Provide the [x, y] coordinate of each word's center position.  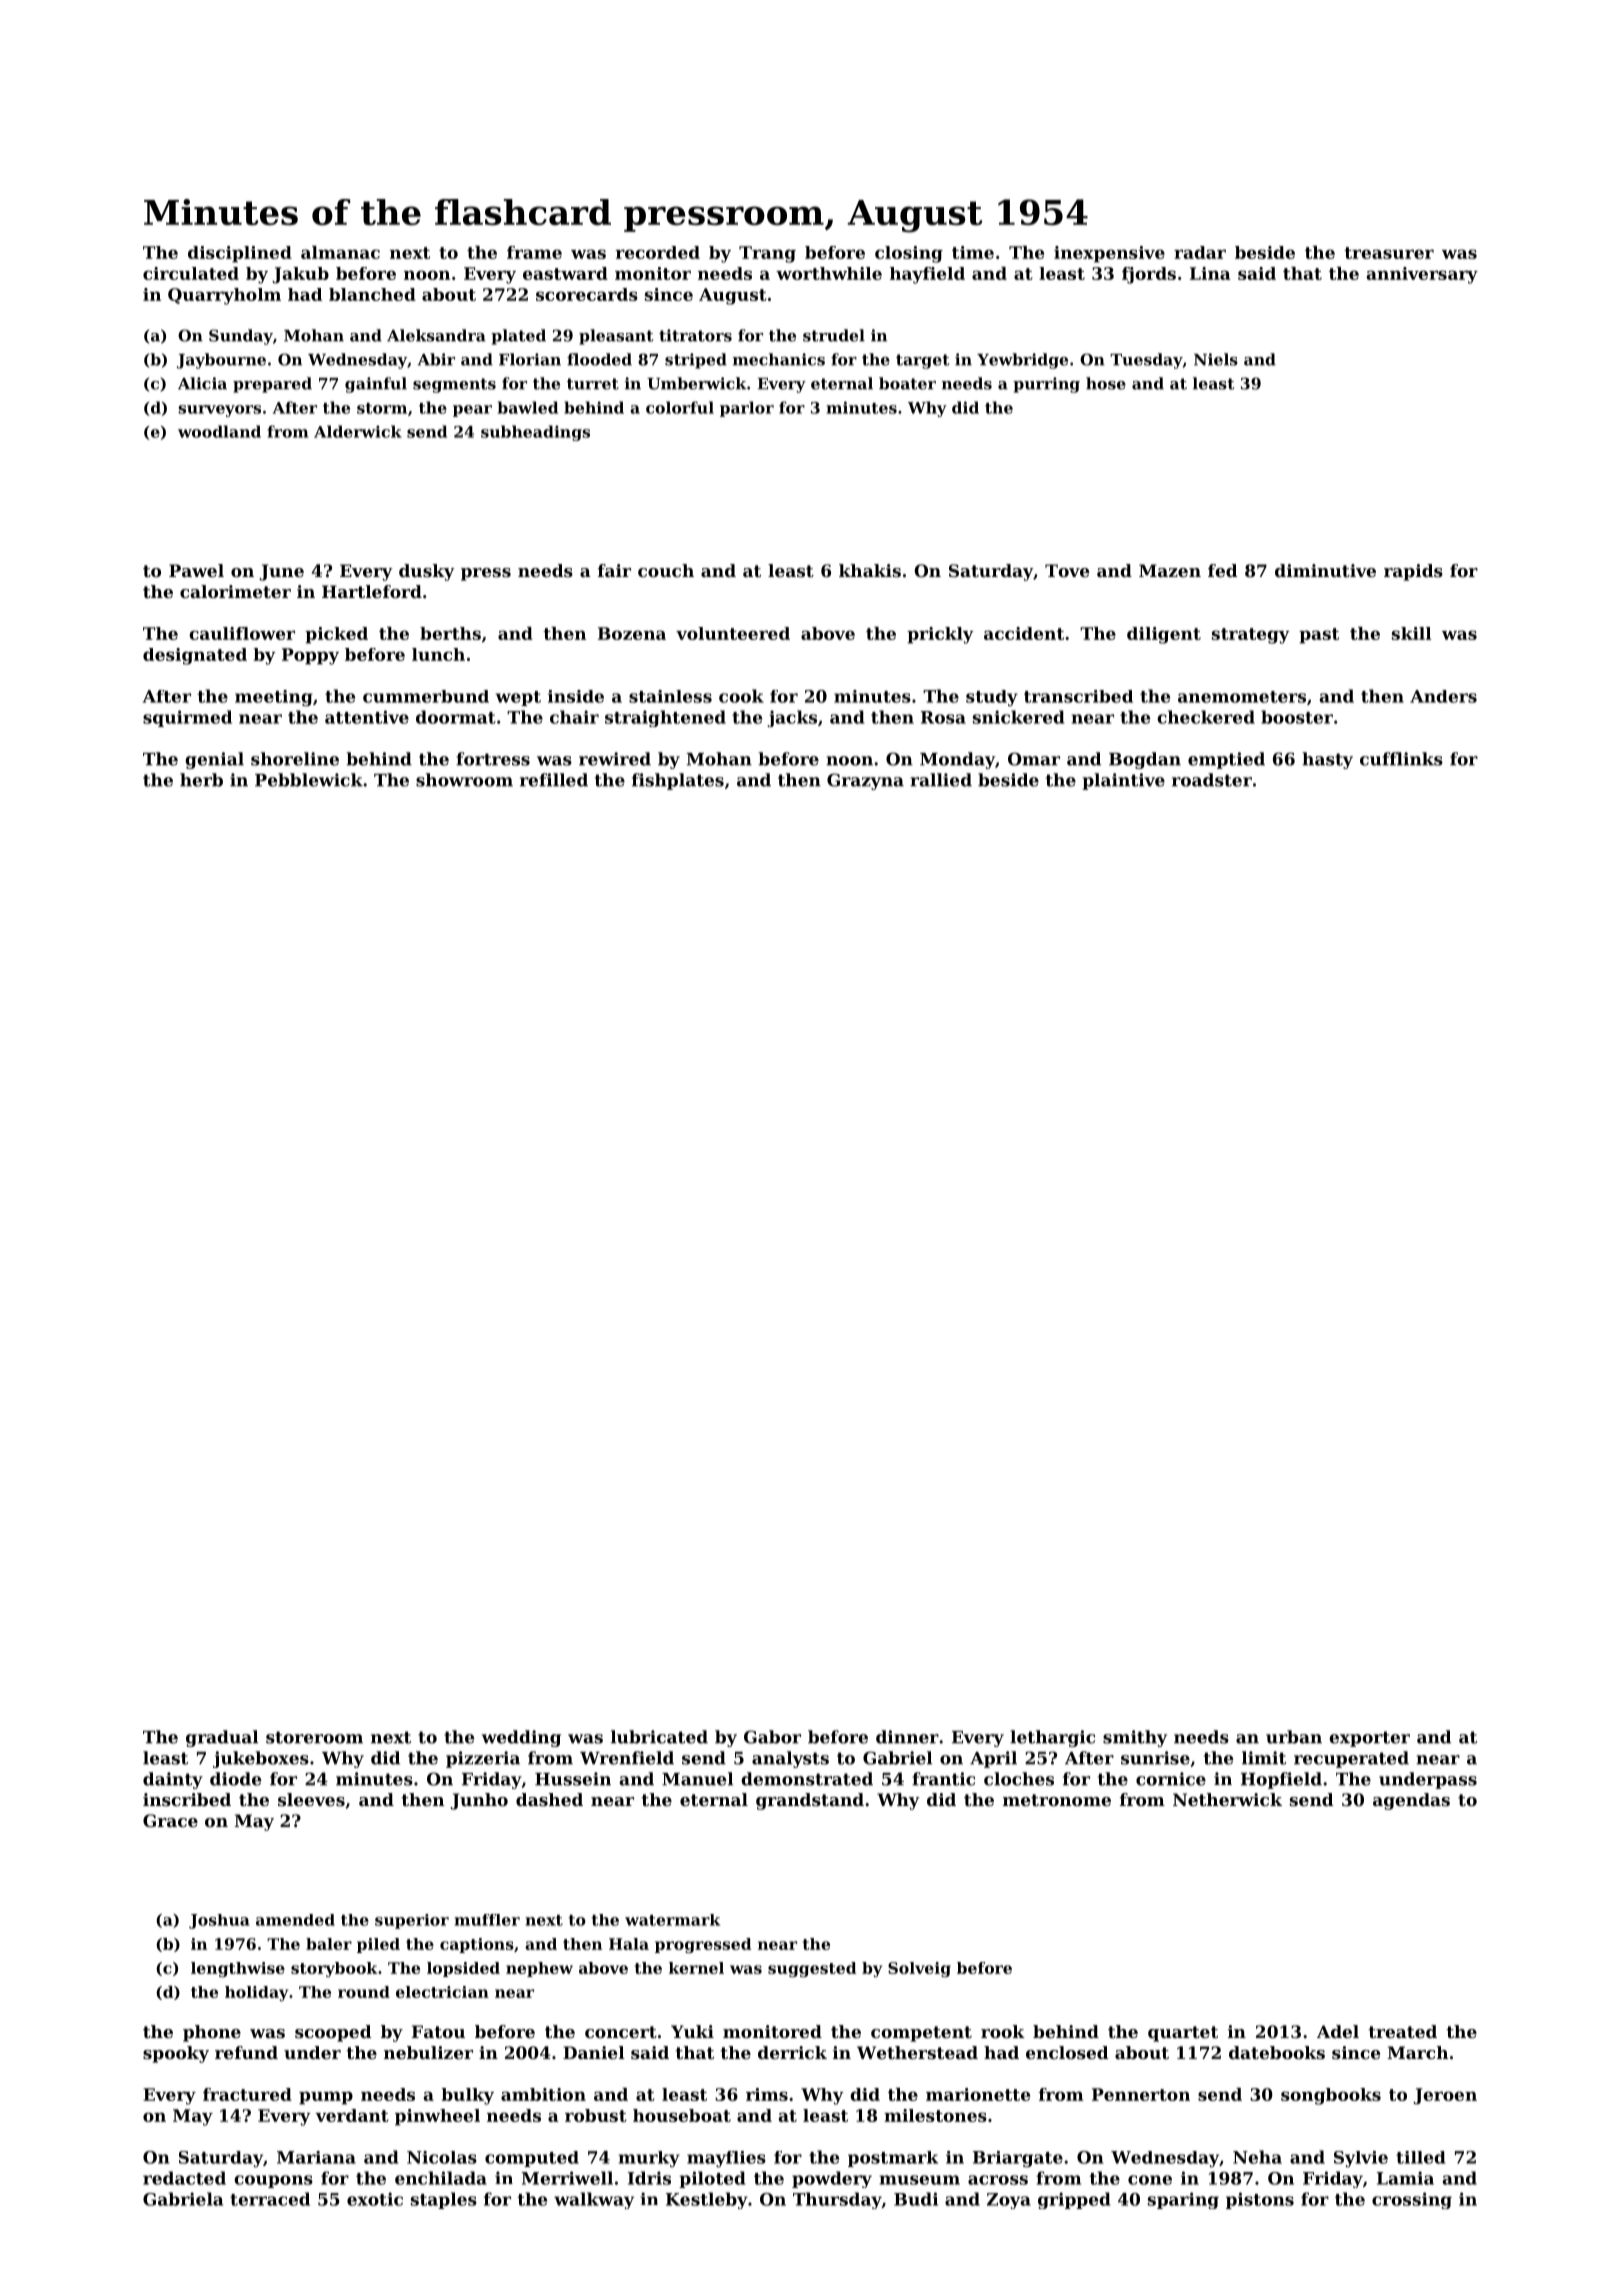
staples [444, 2200]
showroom [464, 780]
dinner [907, 1737]
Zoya [1009, 2201]
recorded [658, 252]
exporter [1369, 1739]
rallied [941, 780]
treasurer [1389, 253]
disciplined [240, 254]
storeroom [314, 1737]
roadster [1212, 780]
